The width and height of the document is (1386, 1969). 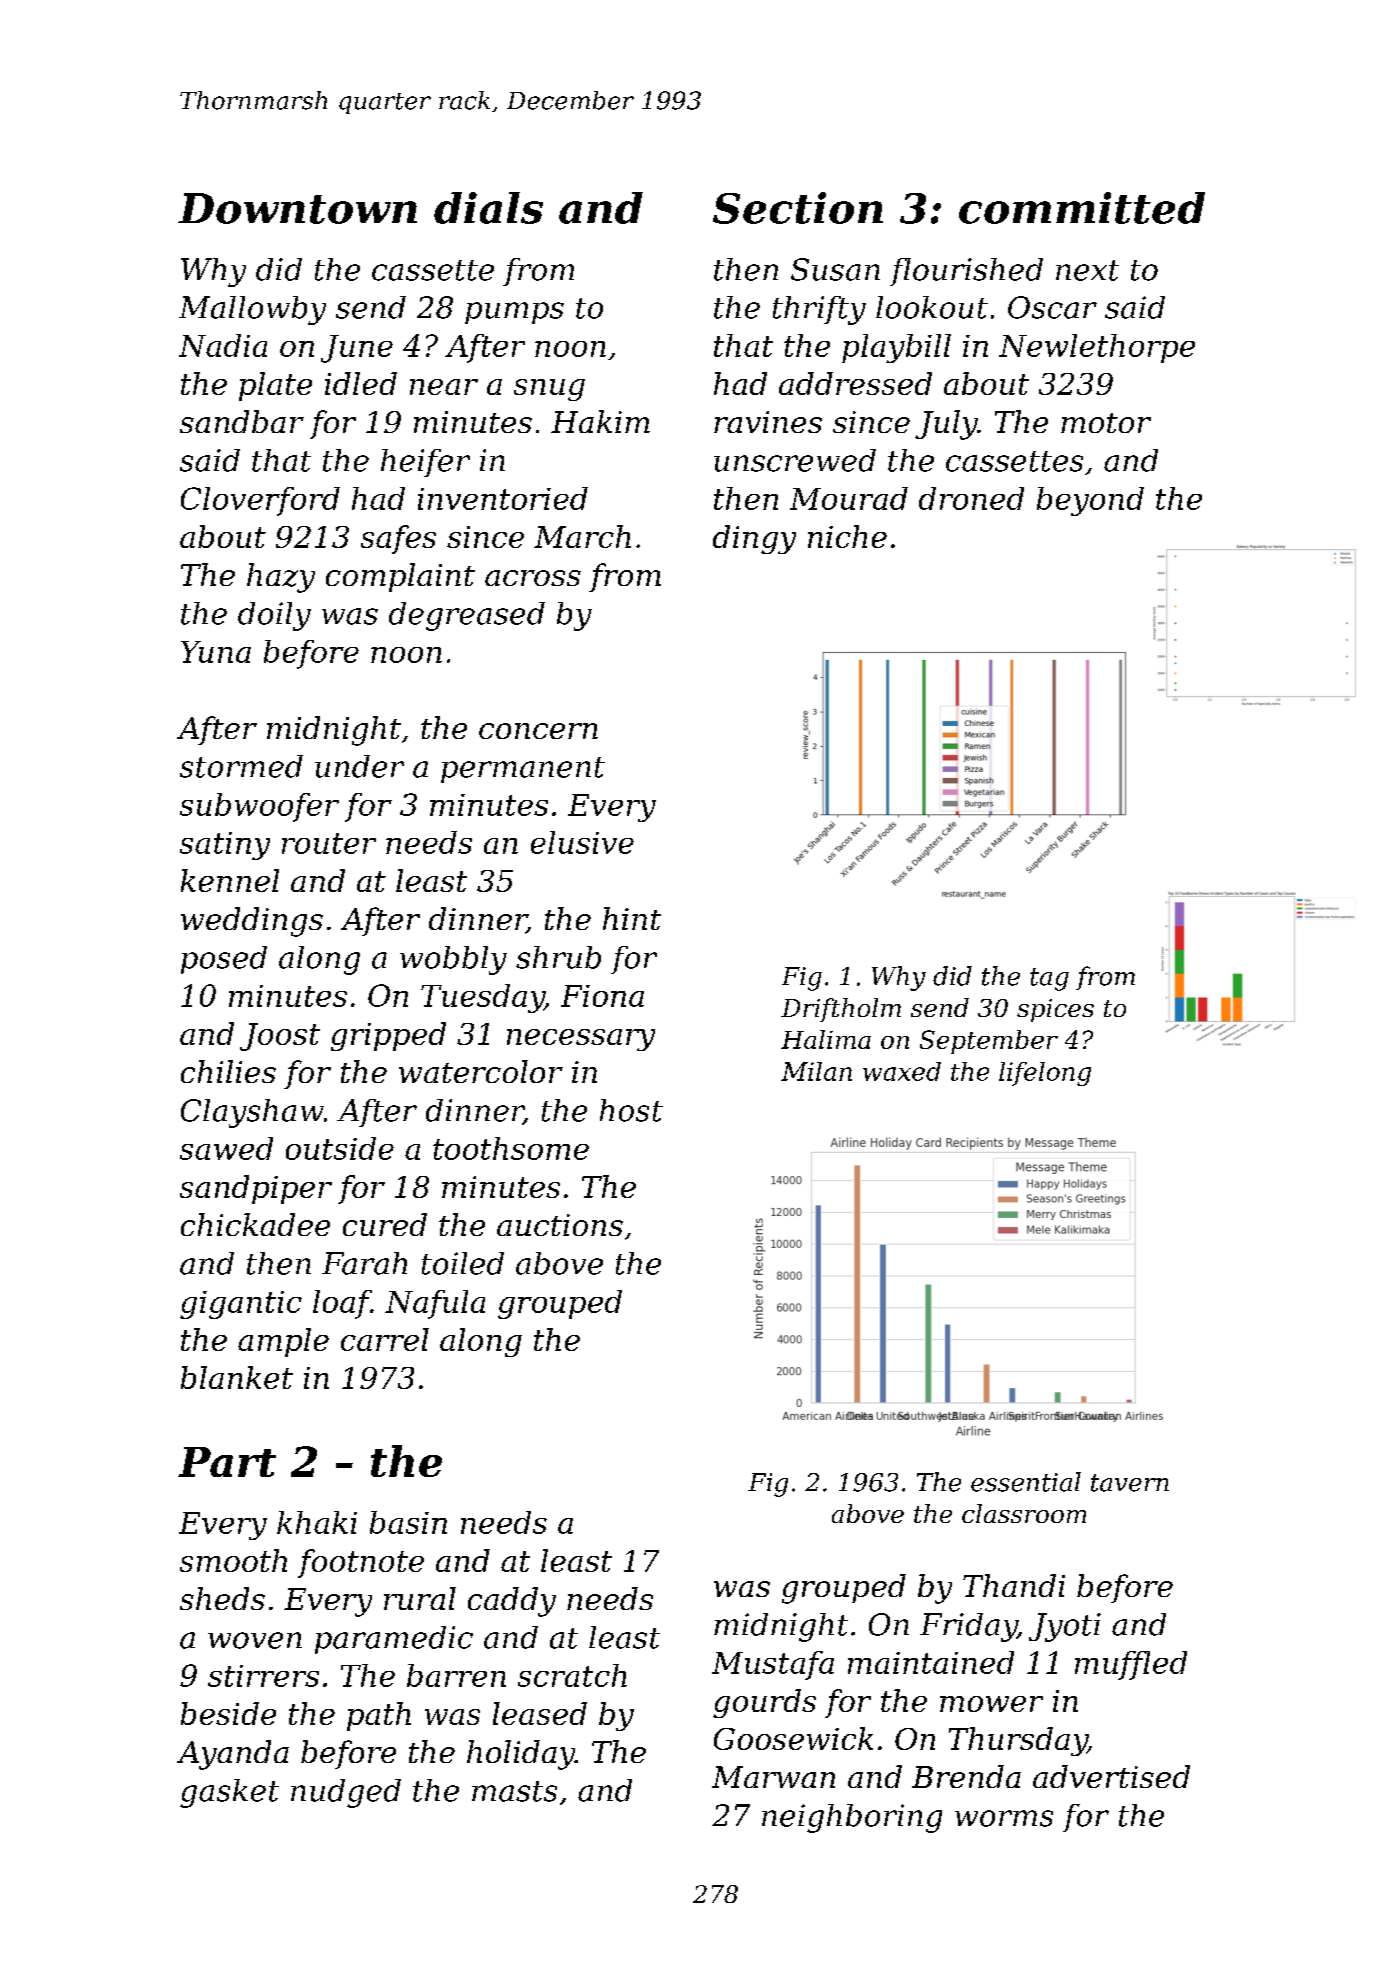 What do you see at coordinates (1049, 979) in the document?
I see `tag` at bounding box center [1049, 979].
